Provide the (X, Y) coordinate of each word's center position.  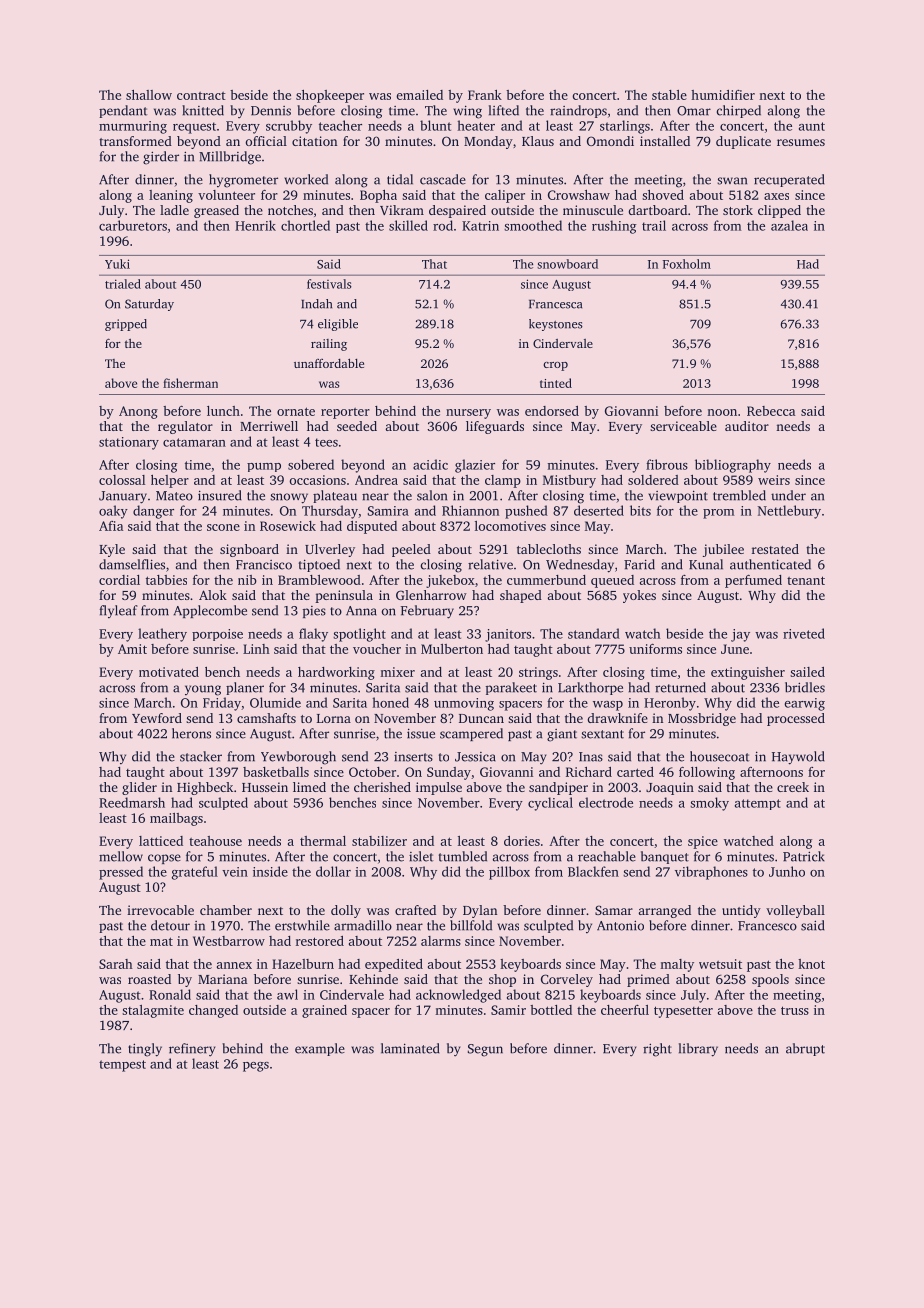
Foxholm (687, 264)
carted (635, 772)
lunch (223, 411)
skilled (408, 225)
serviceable (683, 426)
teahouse (215, 841)
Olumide (275, 702)
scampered (471, 734)
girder (161, 158)
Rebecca (771, 411)
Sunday (449, 773)
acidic (430, 464)
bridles (805, 687)
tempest (122, 1066)
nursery (468, 414)
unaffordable (329, 363)
